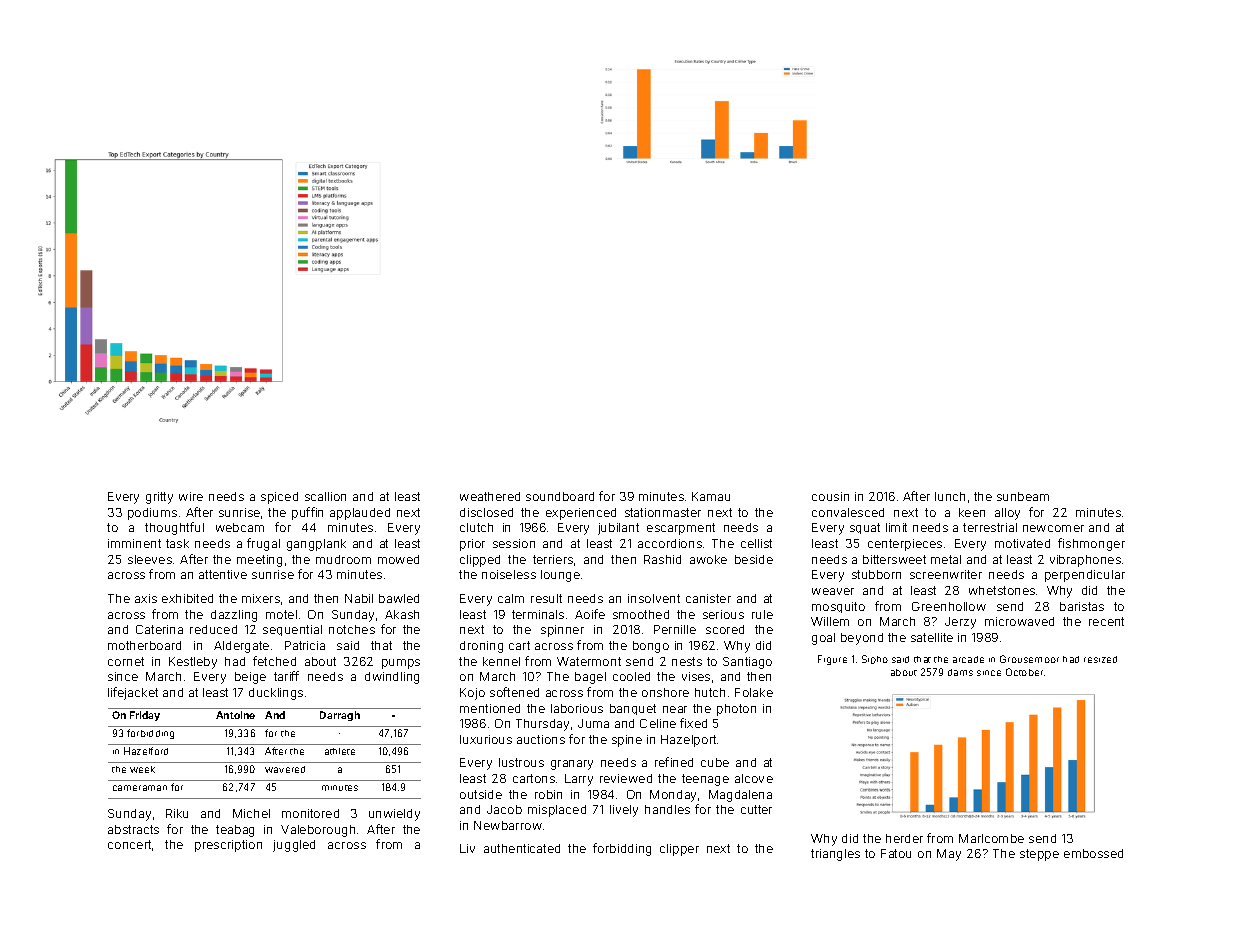  Describe the element at coordinates (848, 512) in the image. I see `convalesced` at that location.
